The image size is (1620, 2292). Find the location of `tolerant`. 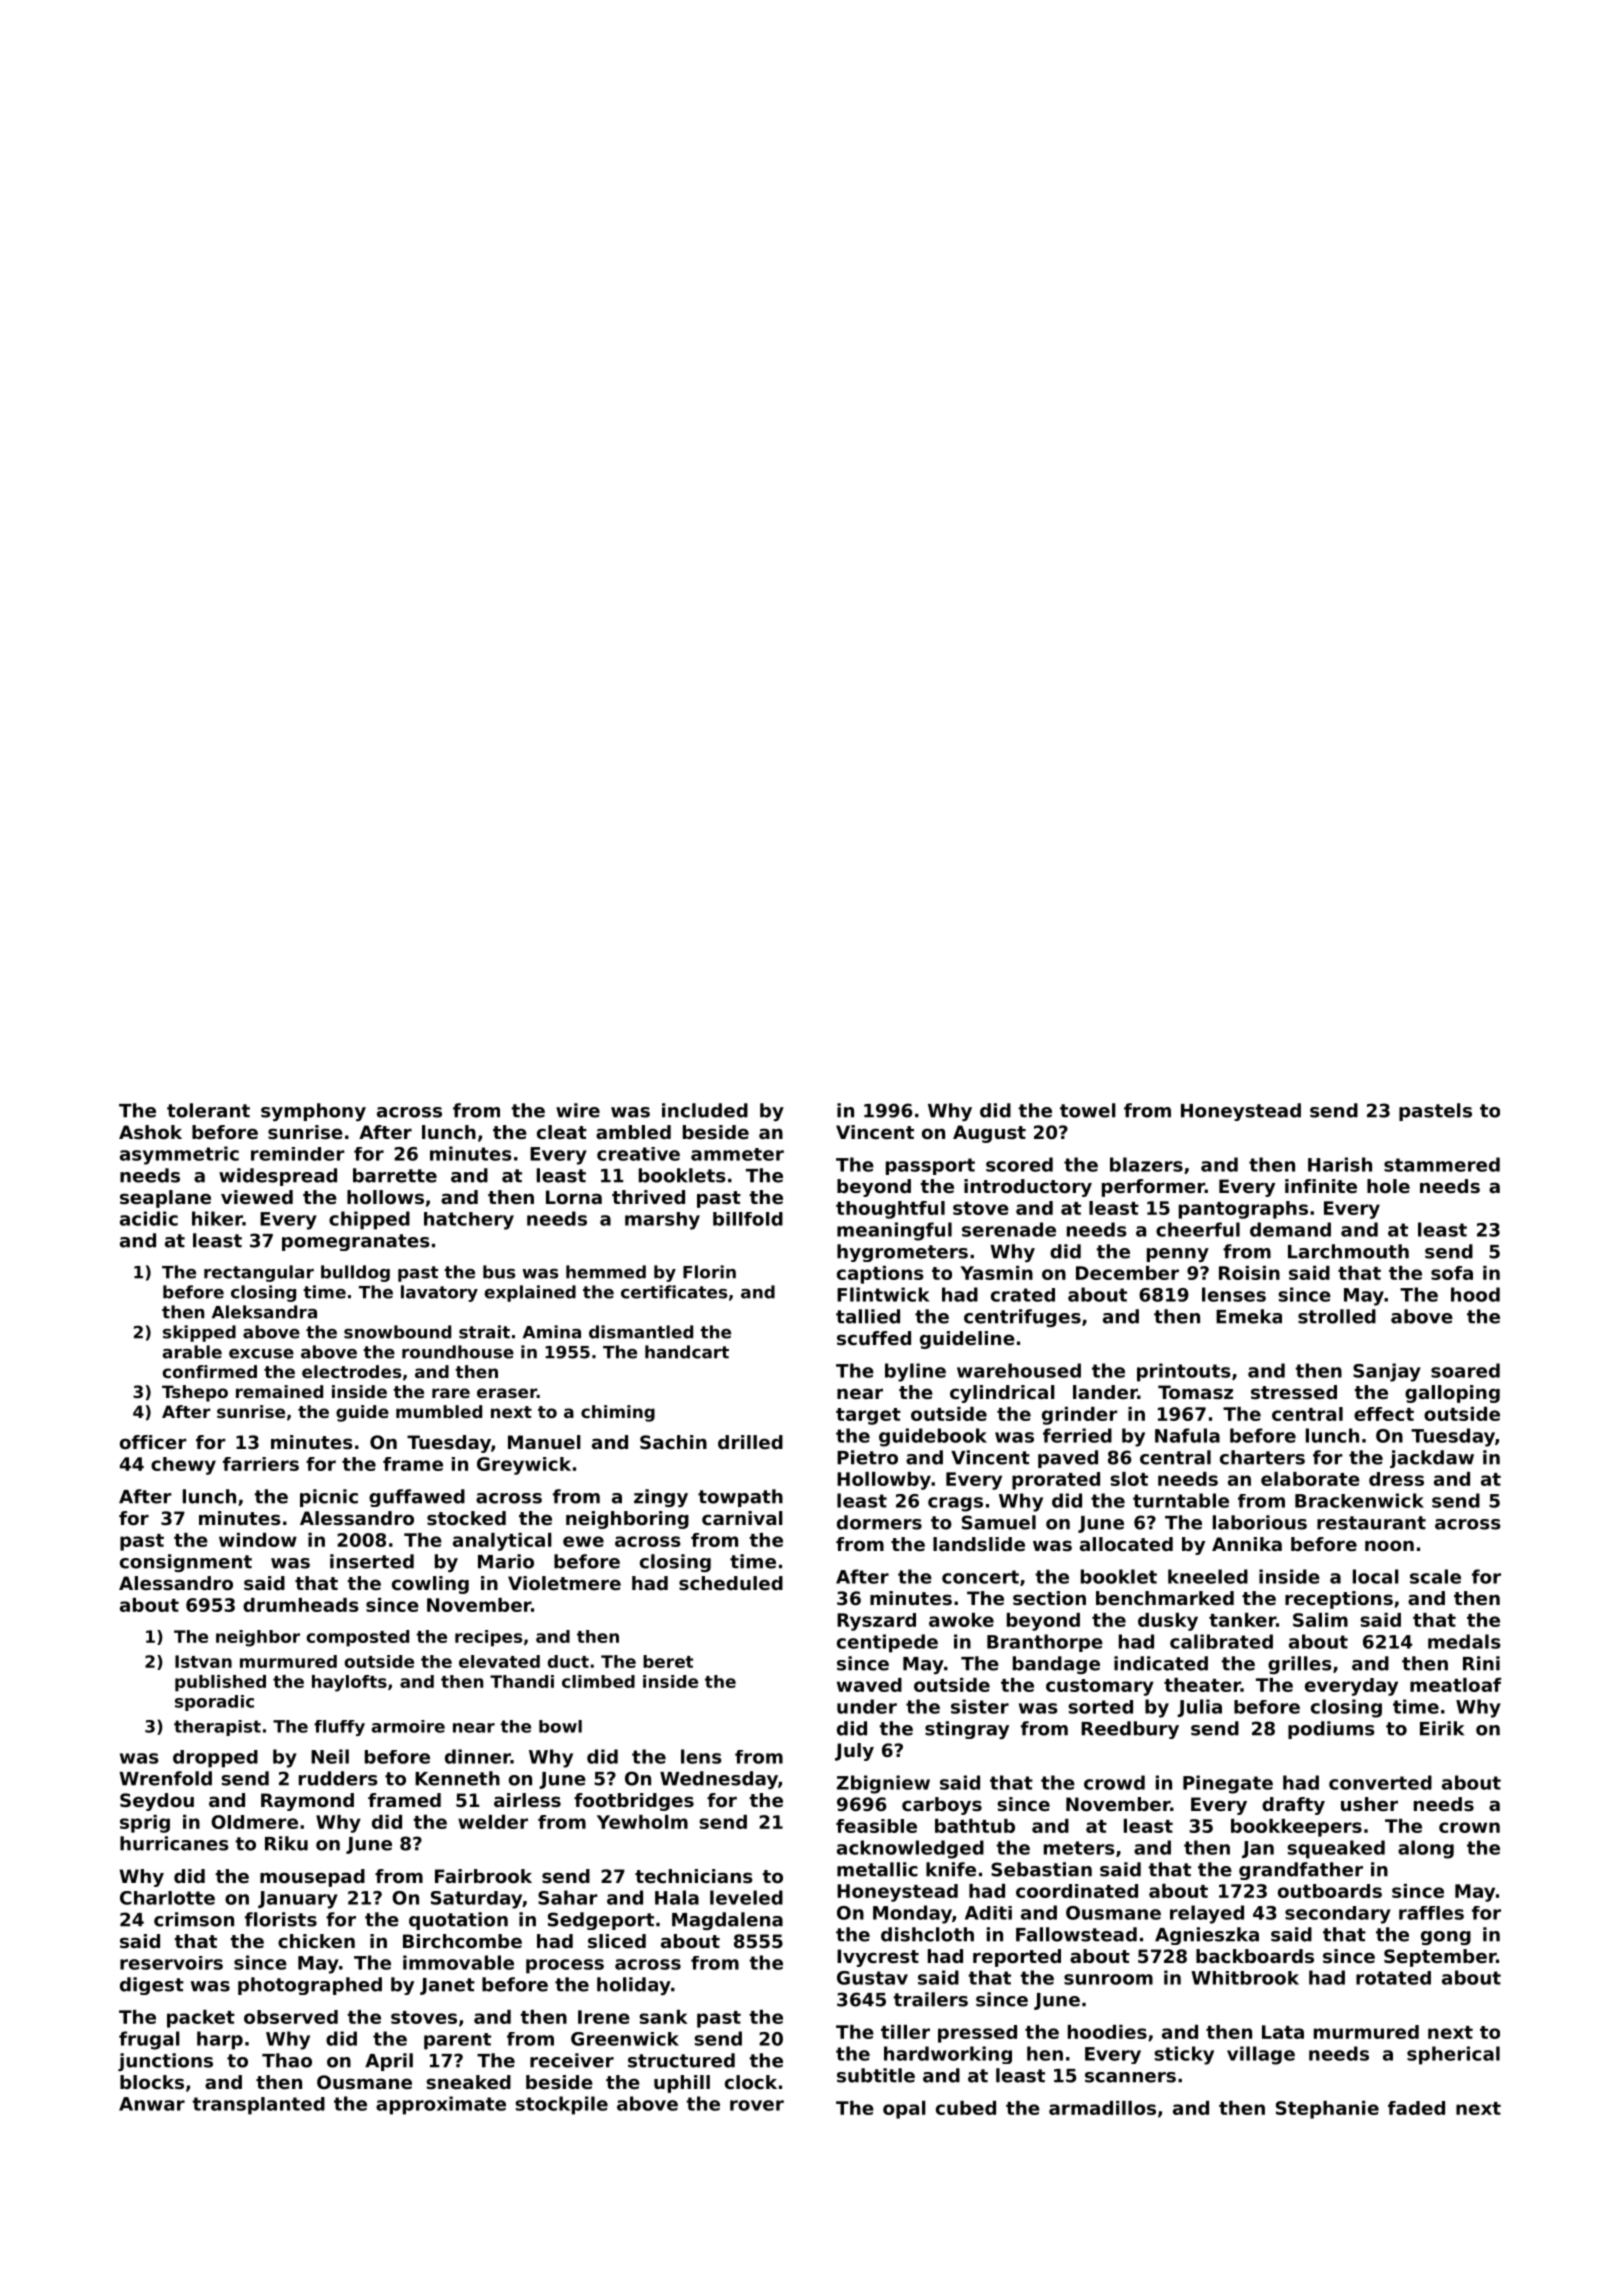

tolerant is located at coordinates (208, 1110).
